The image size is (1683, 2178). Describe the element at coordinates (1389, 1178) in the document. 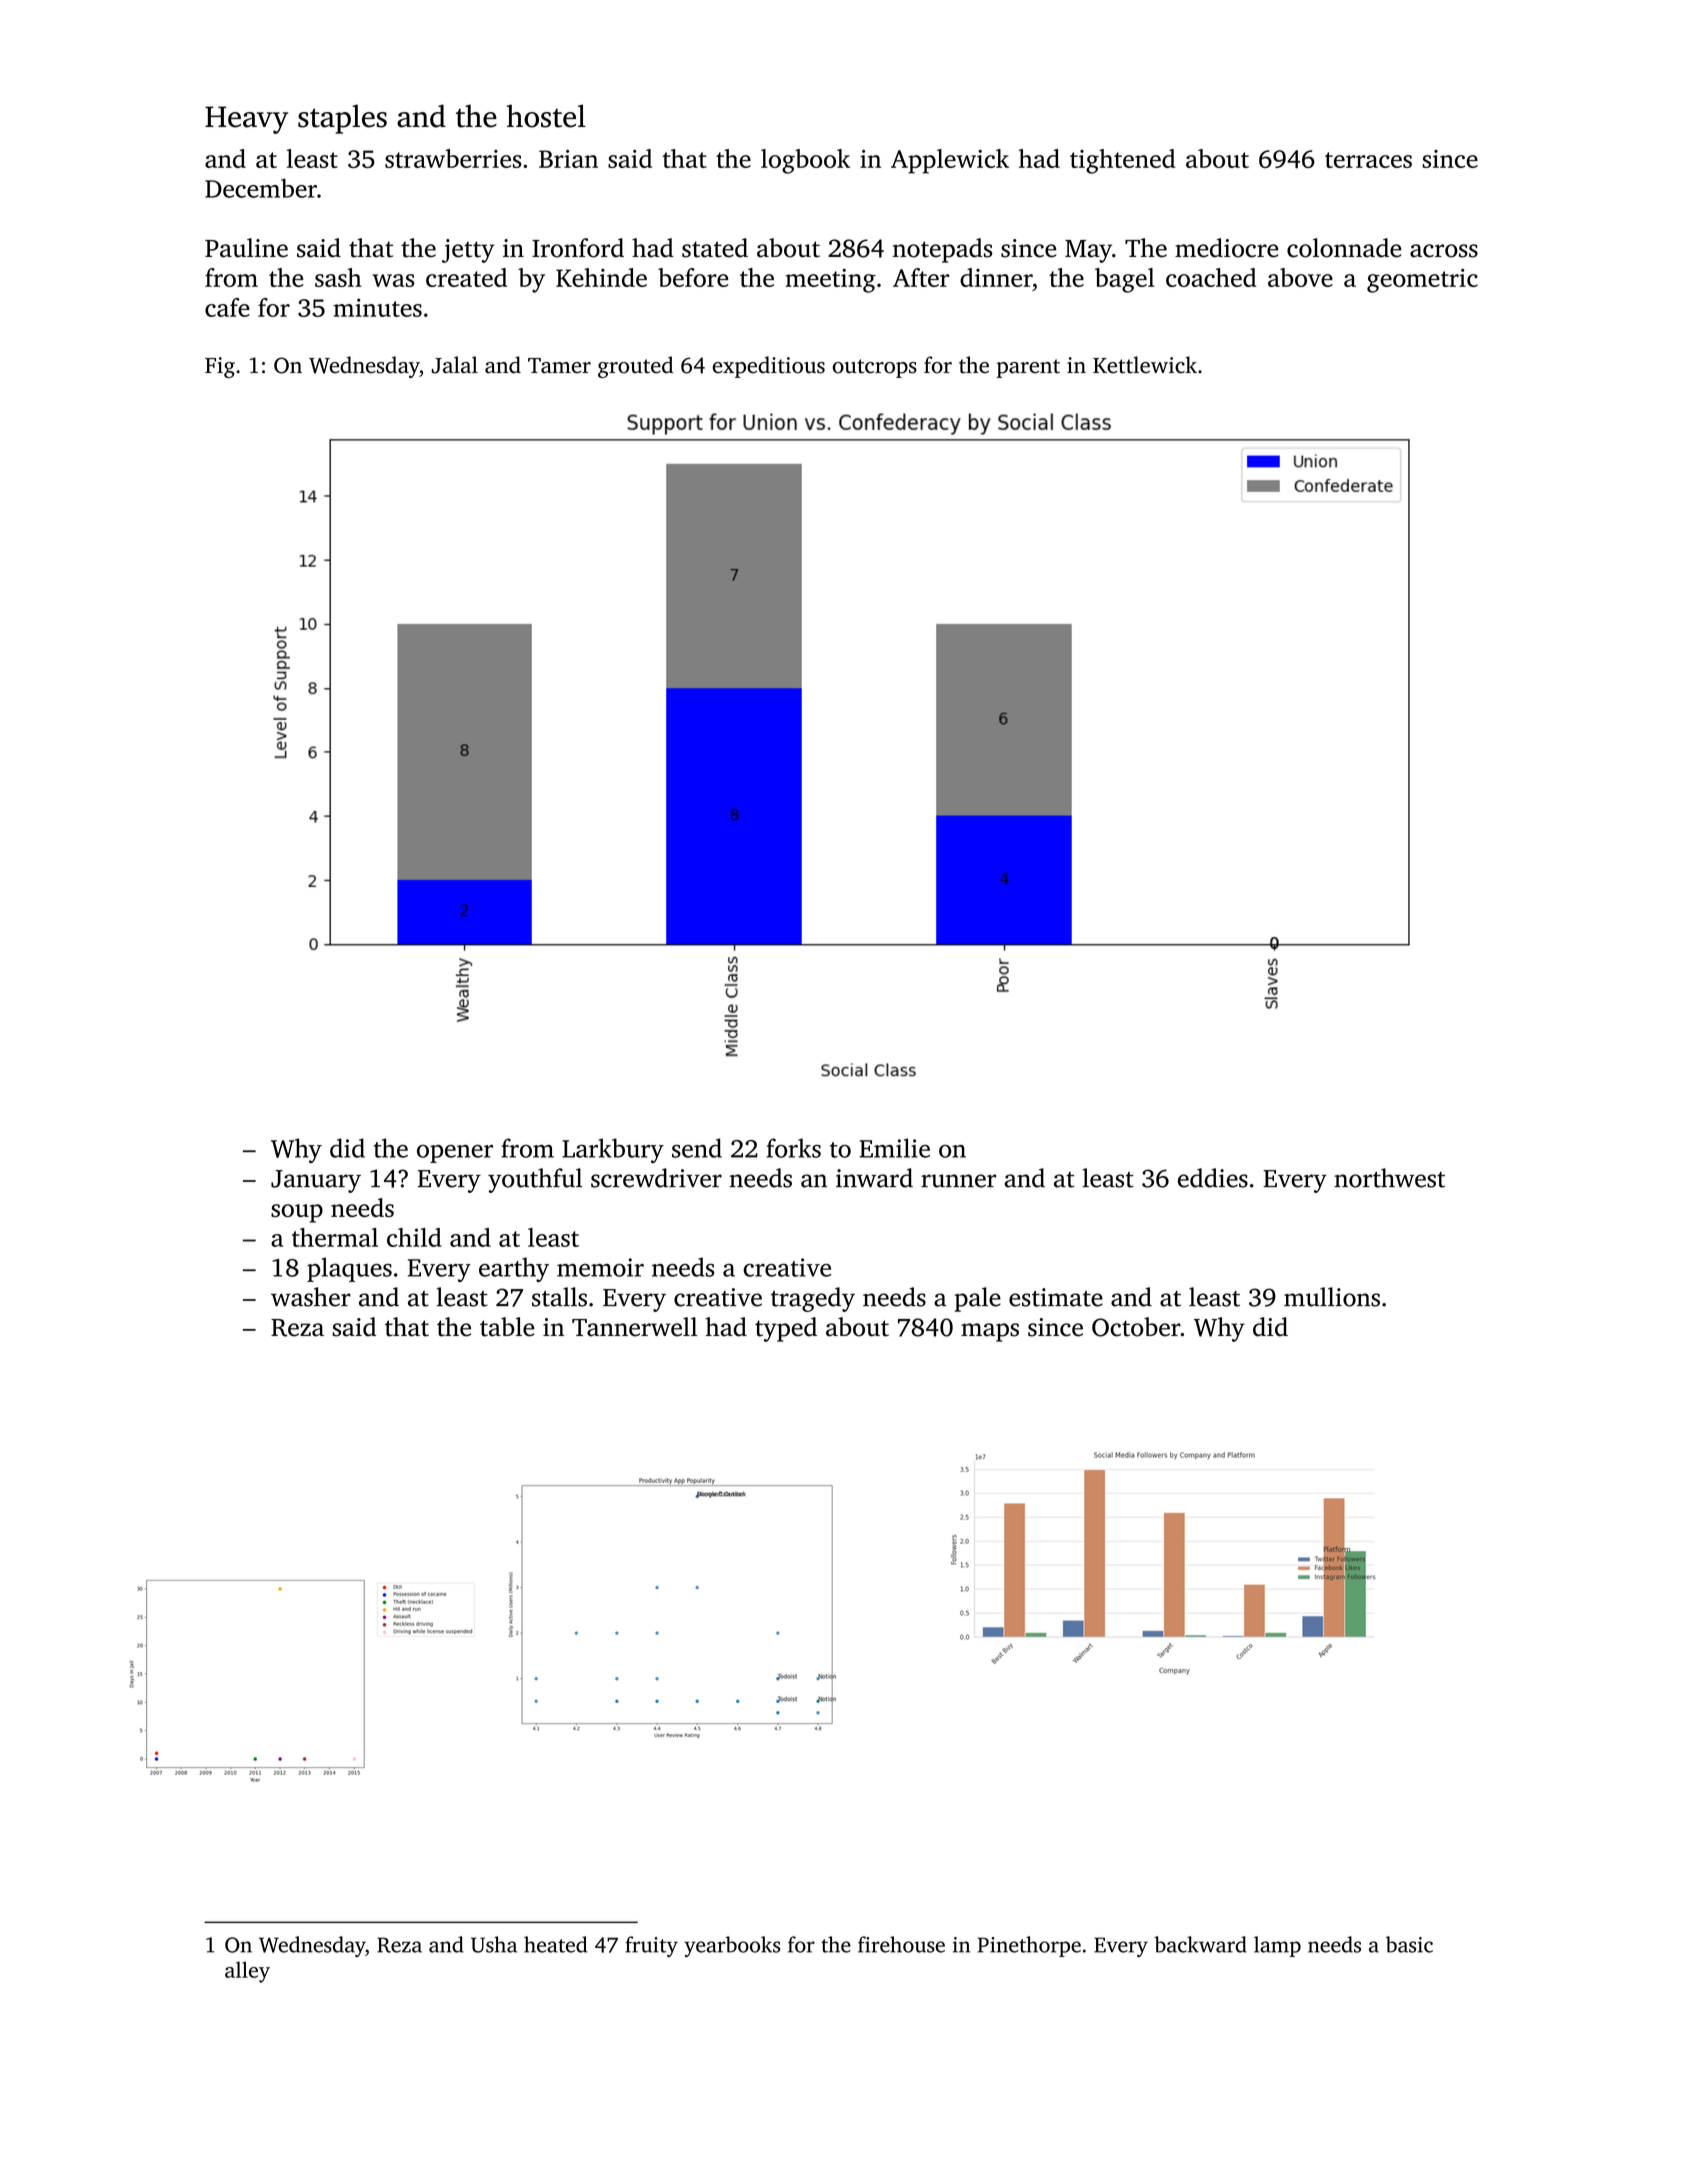

I see `northwest` at that location.
